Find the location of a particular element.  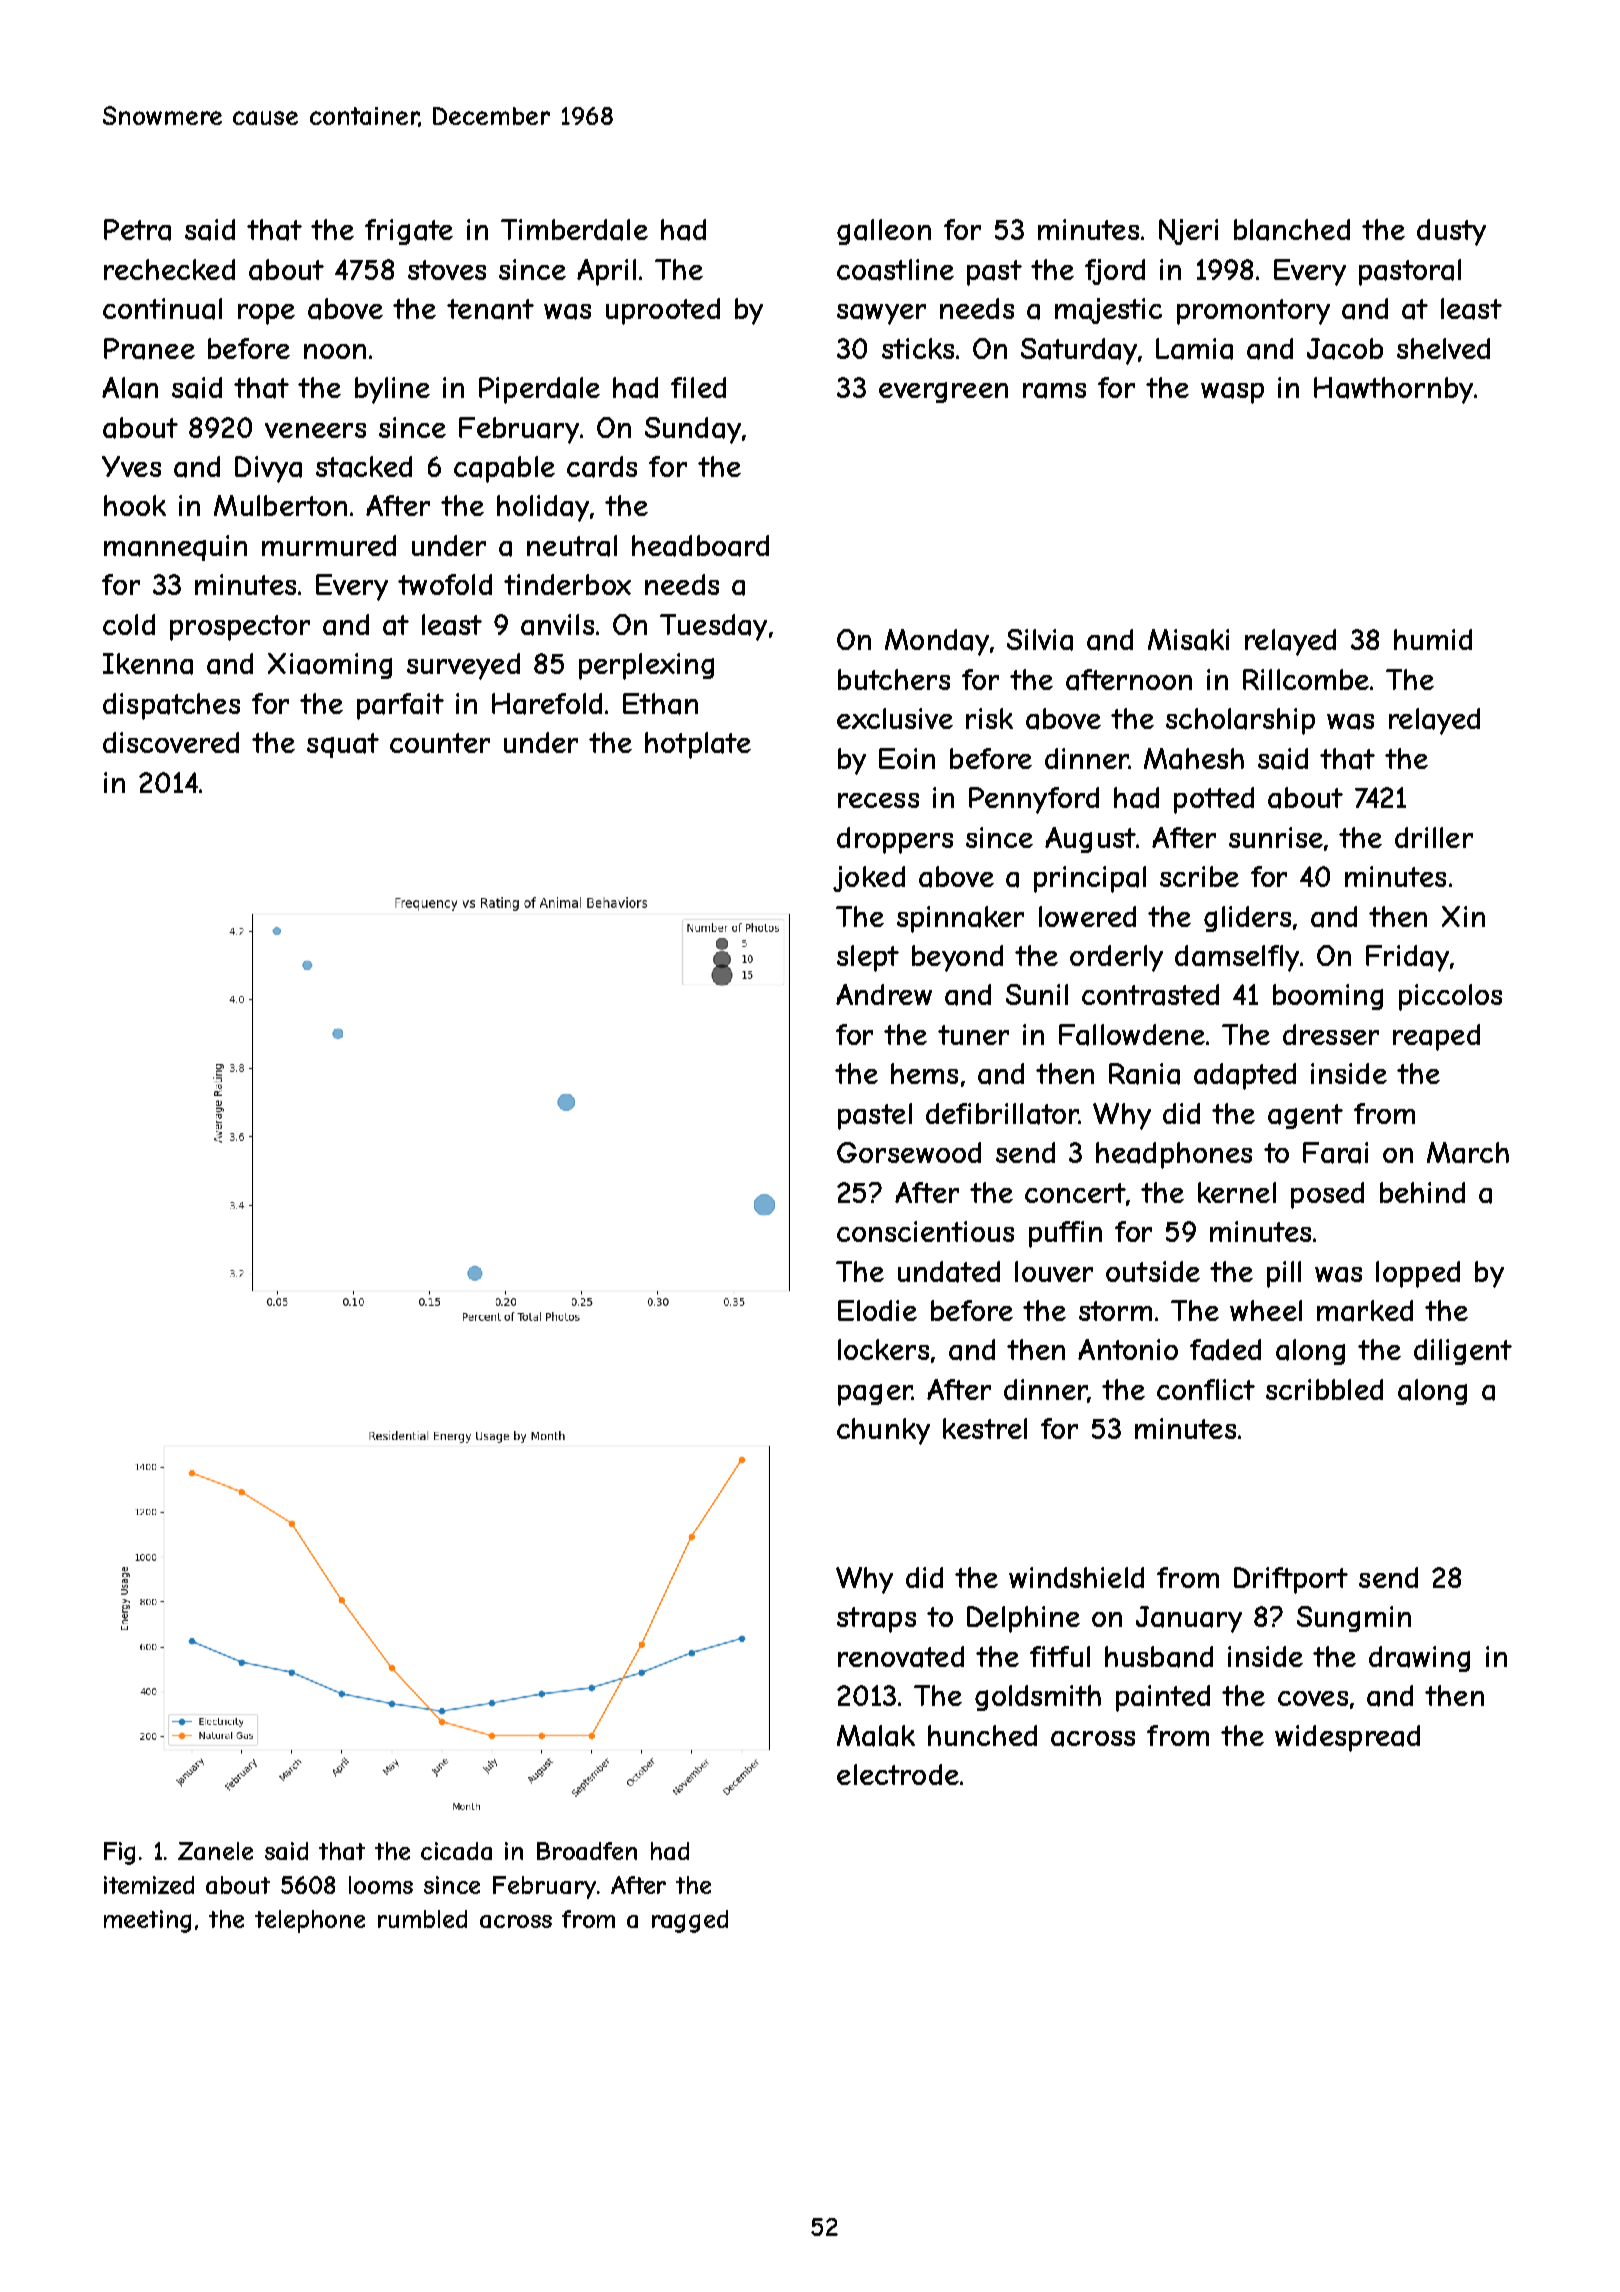

neutral is located at coordinates (572, 546).
